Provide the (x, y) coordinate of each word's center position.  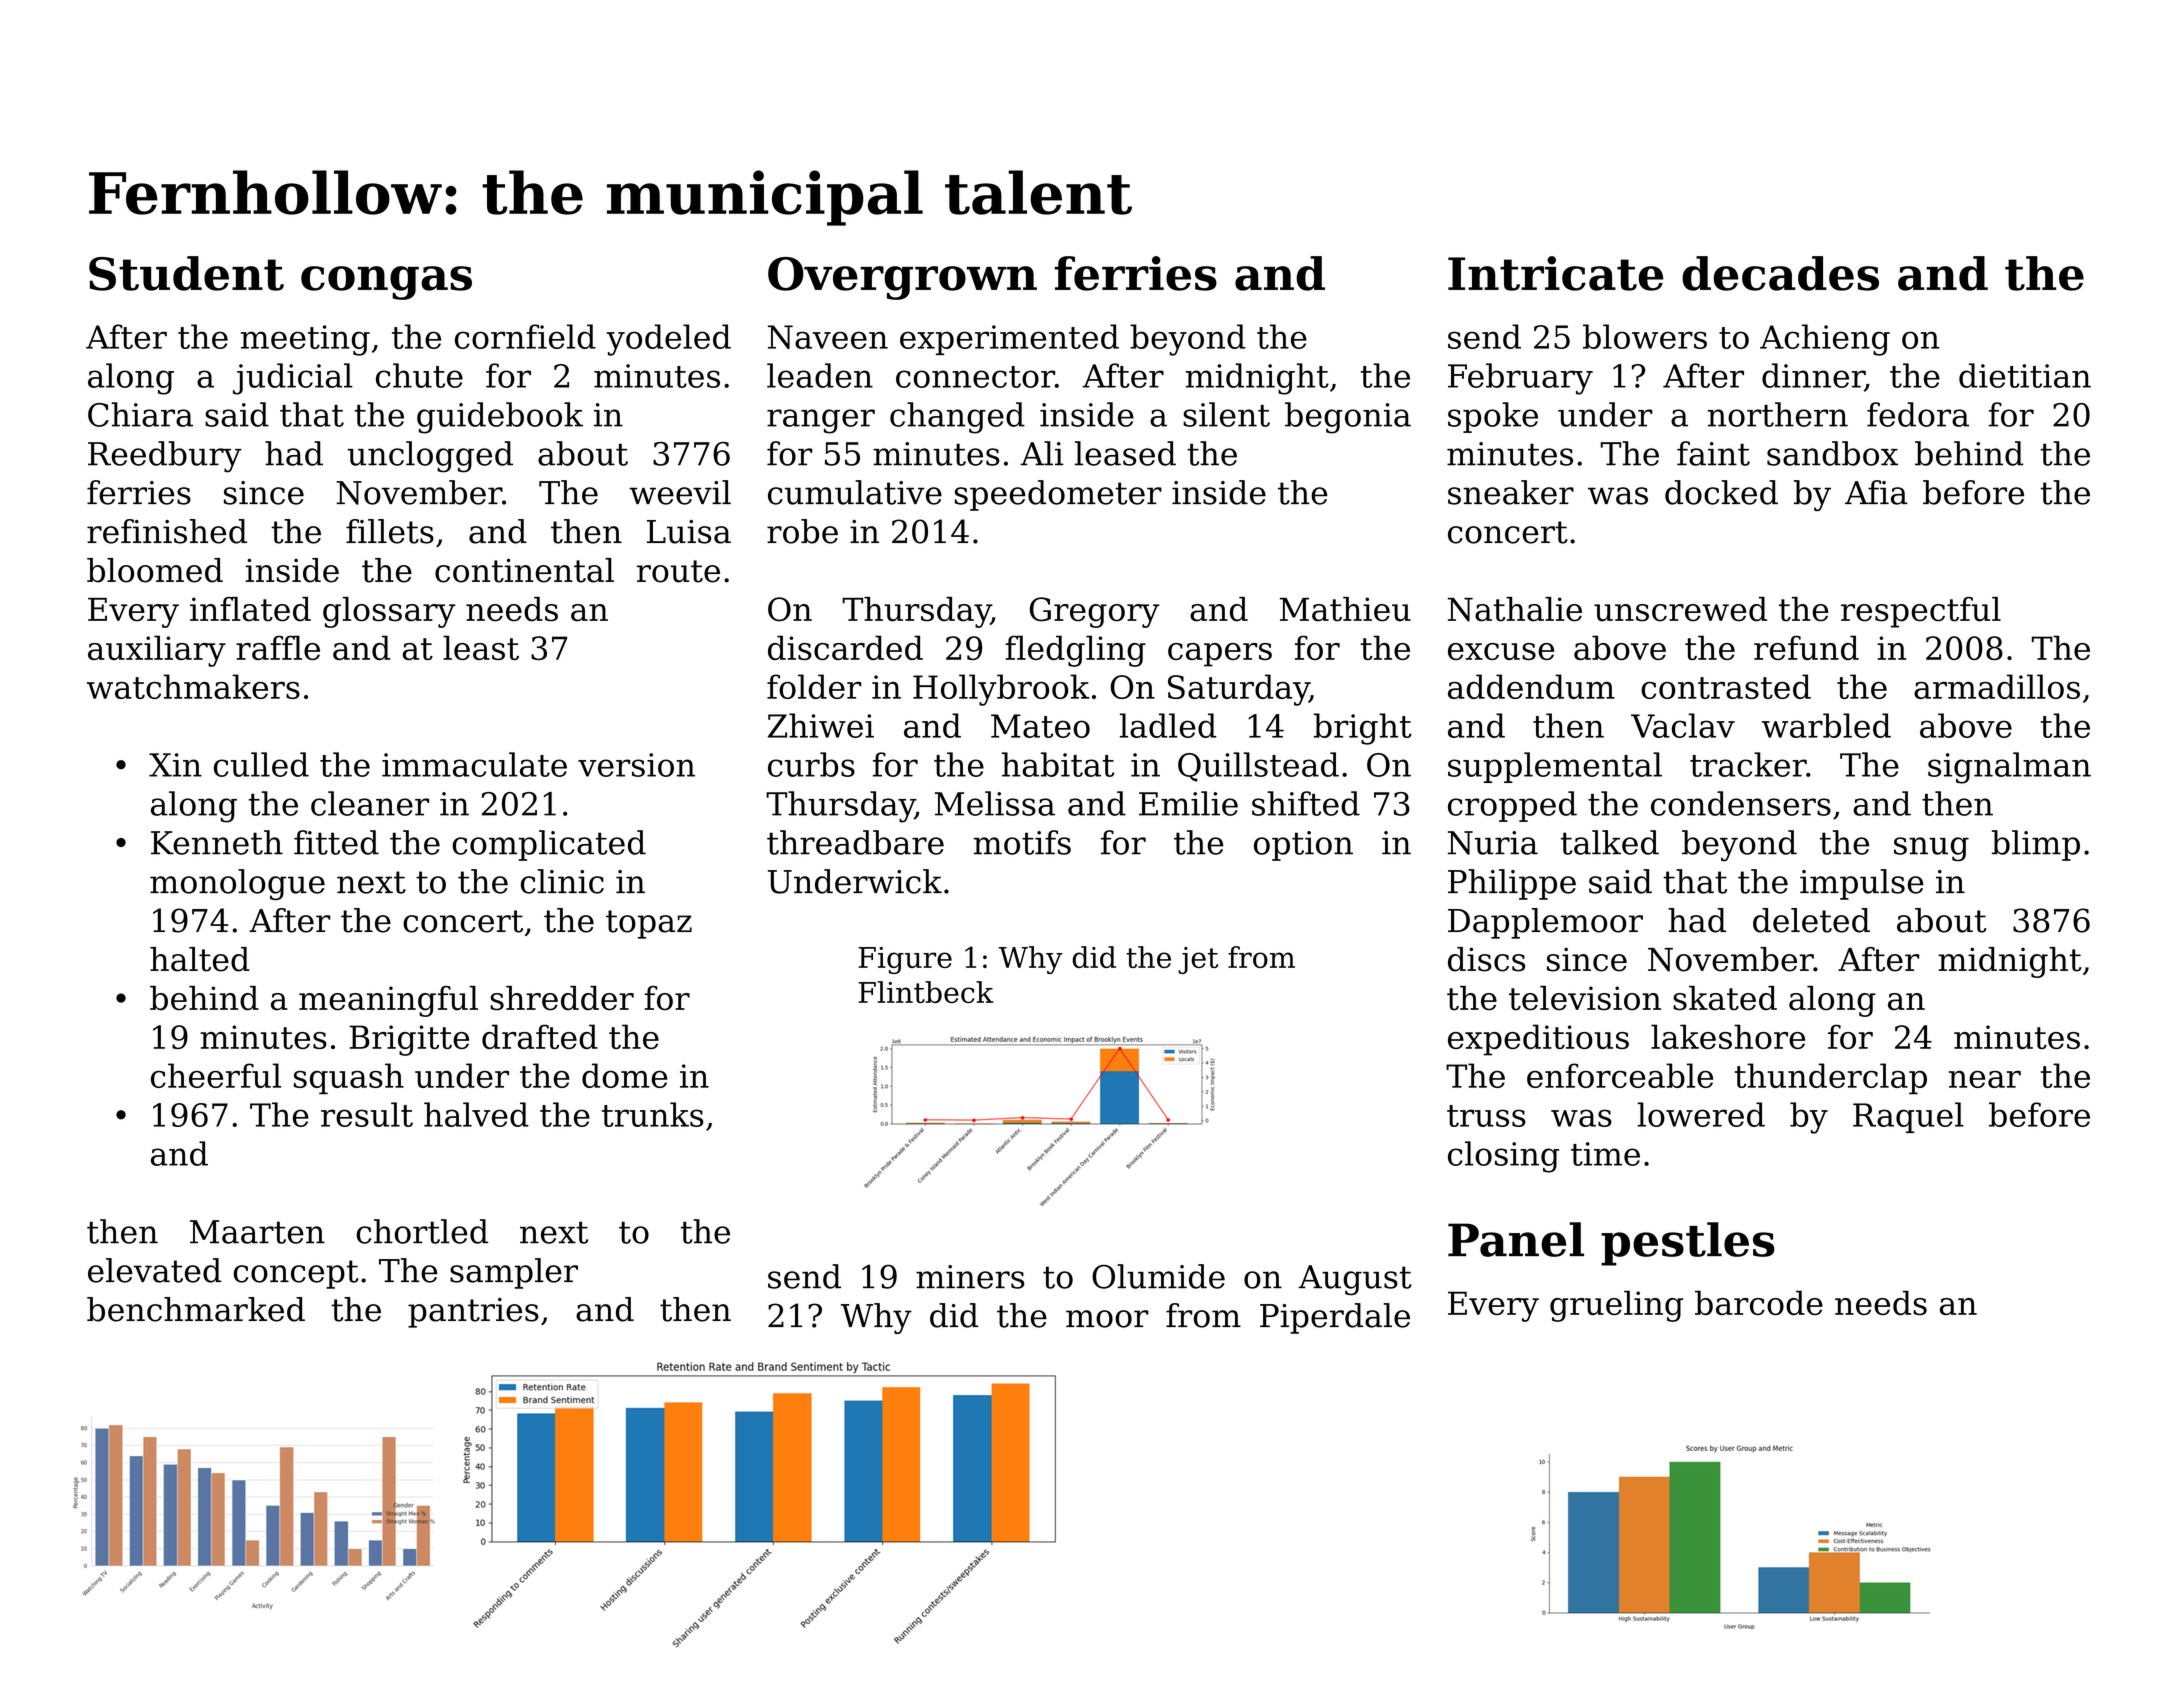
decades (1780, 273)
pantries (473, 1313)
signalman (2009, 768)
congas (386, 283)
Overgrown (902, 278)
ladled (1168, 725)
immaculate (474, 764)
